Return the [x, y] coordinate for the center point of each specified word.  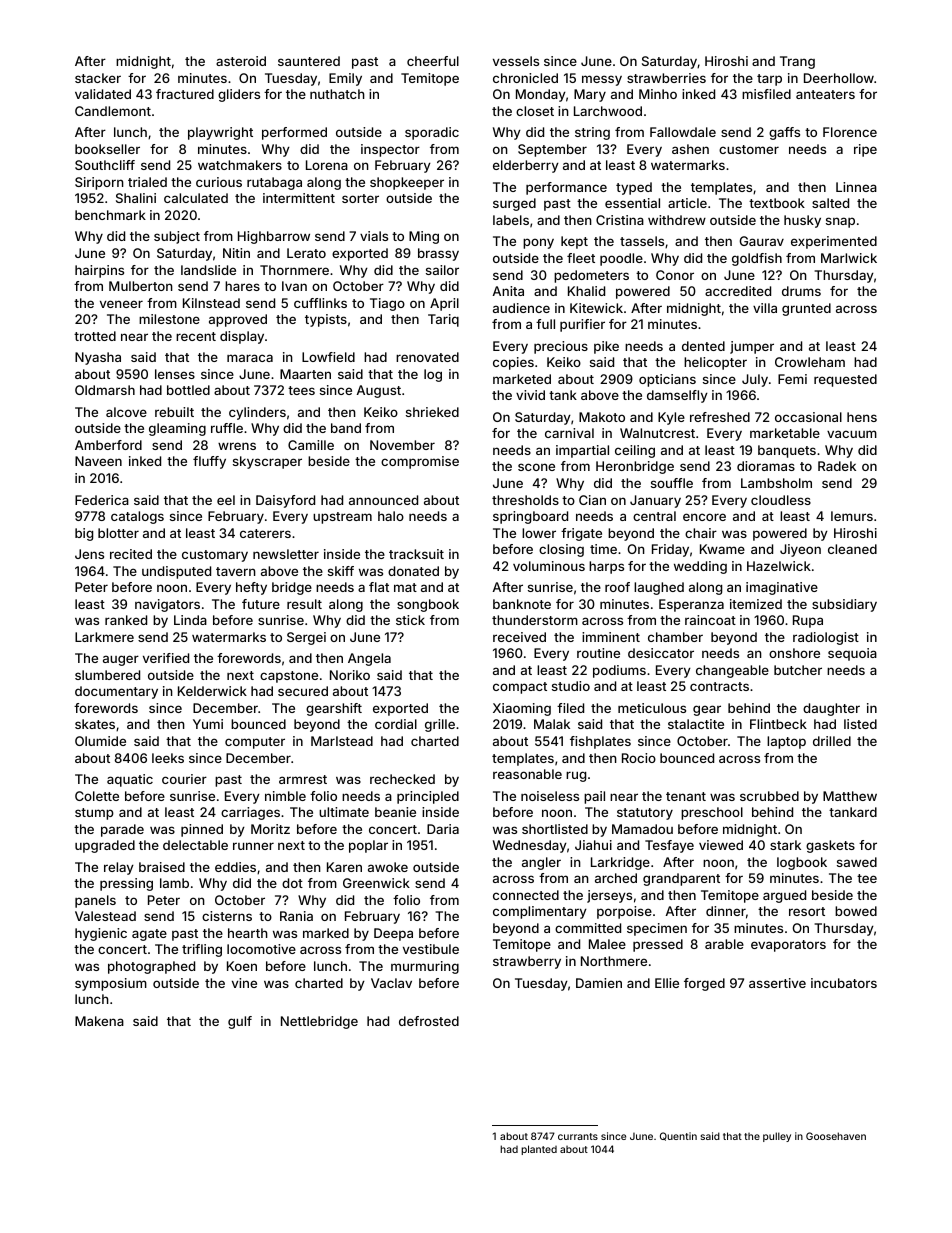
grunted [806, 309]
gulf [240, 1022]
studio [571, 686]
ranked [126, 620]
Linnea [856, 187]
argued [784, 896]
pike [606, 347]
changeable [732, 671]
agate [149, 935]
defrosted [429, 1021]
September [552, 150]
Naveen [98, 461]
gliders [239, 95]
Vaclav [391, 983]
